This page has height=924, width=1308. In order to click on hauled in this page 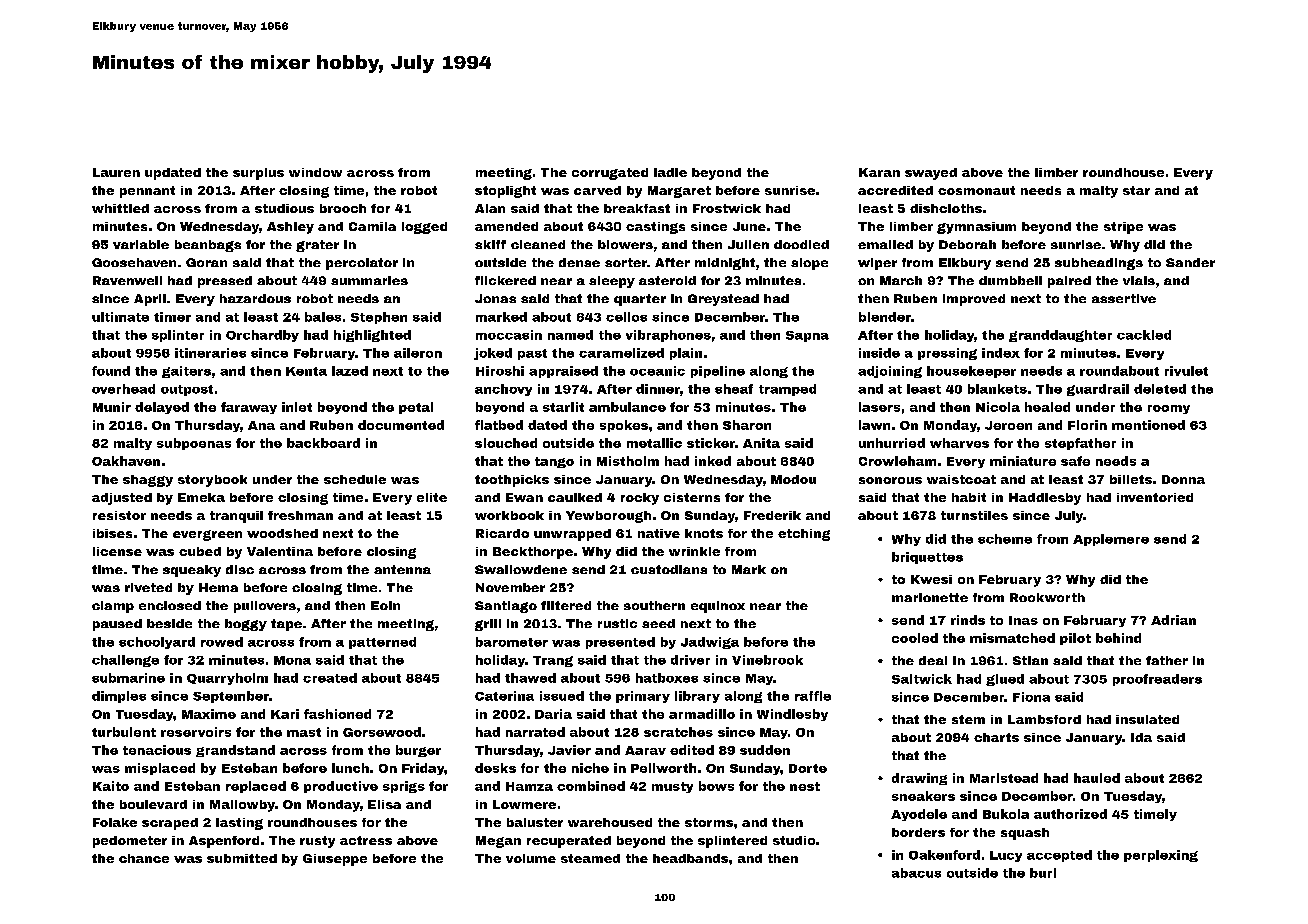, I will do `click(1097, 778)`.
